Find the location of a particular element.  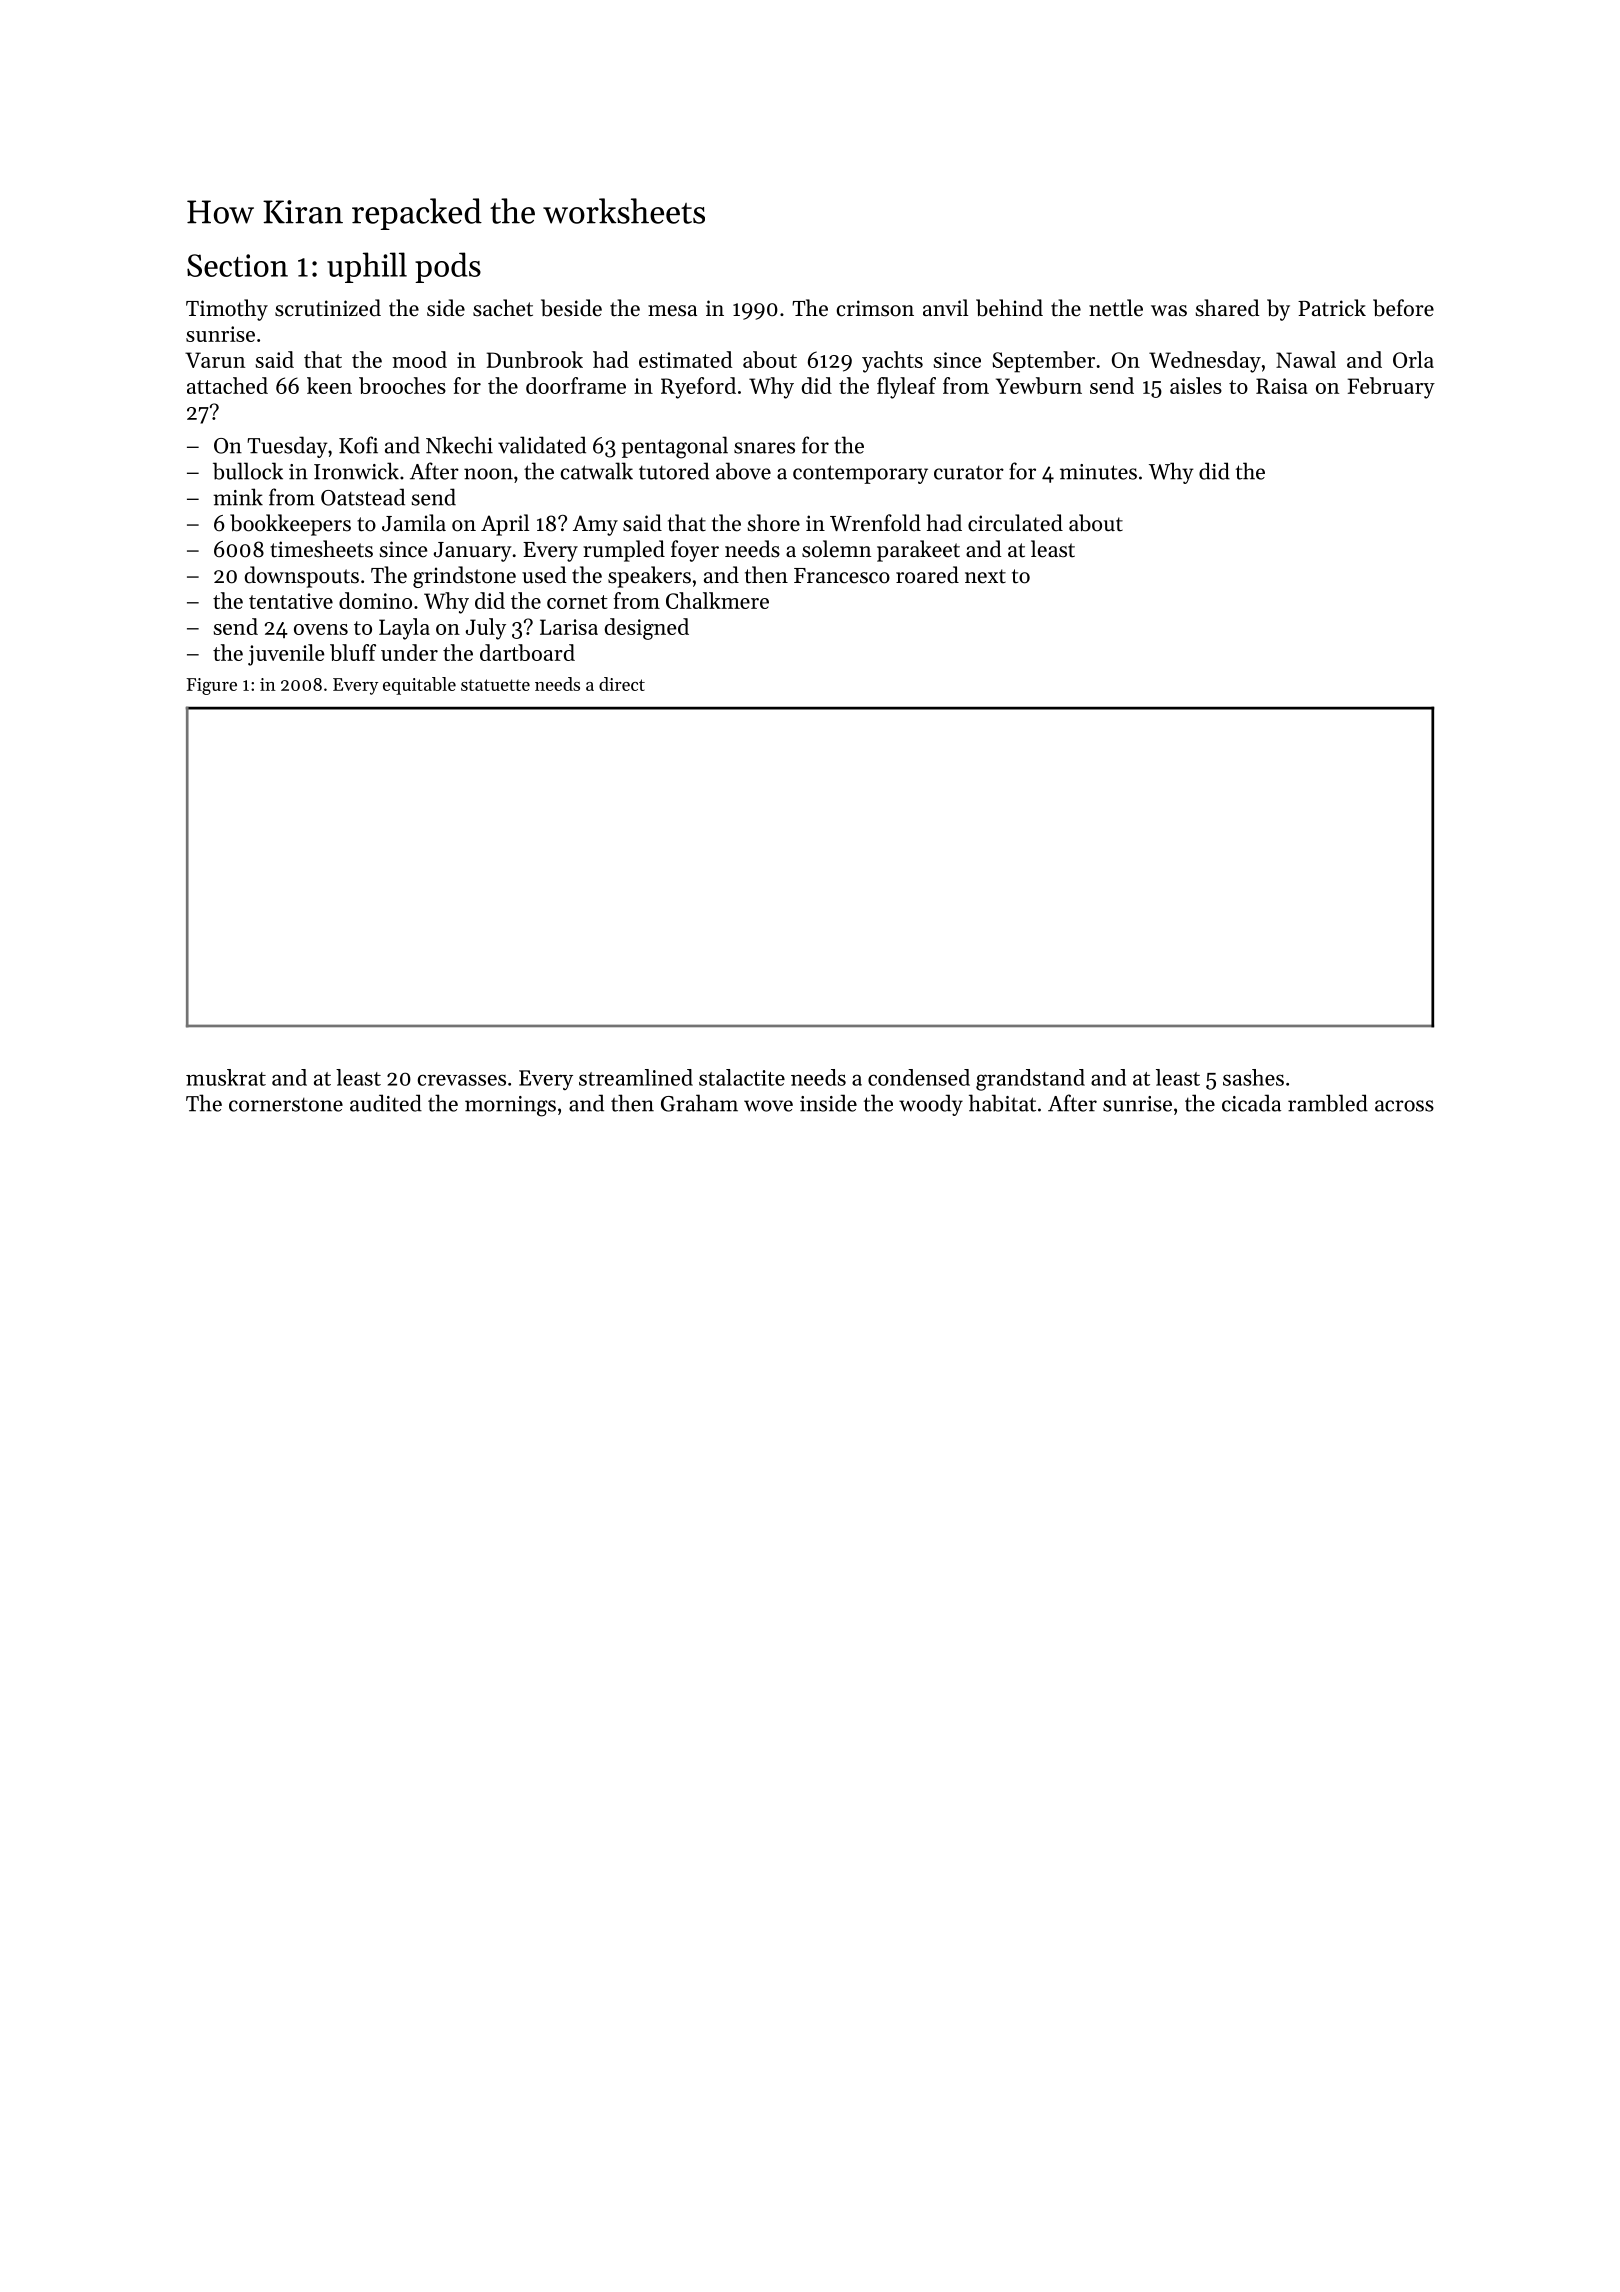

mood is located at coordinates (419, 359).
